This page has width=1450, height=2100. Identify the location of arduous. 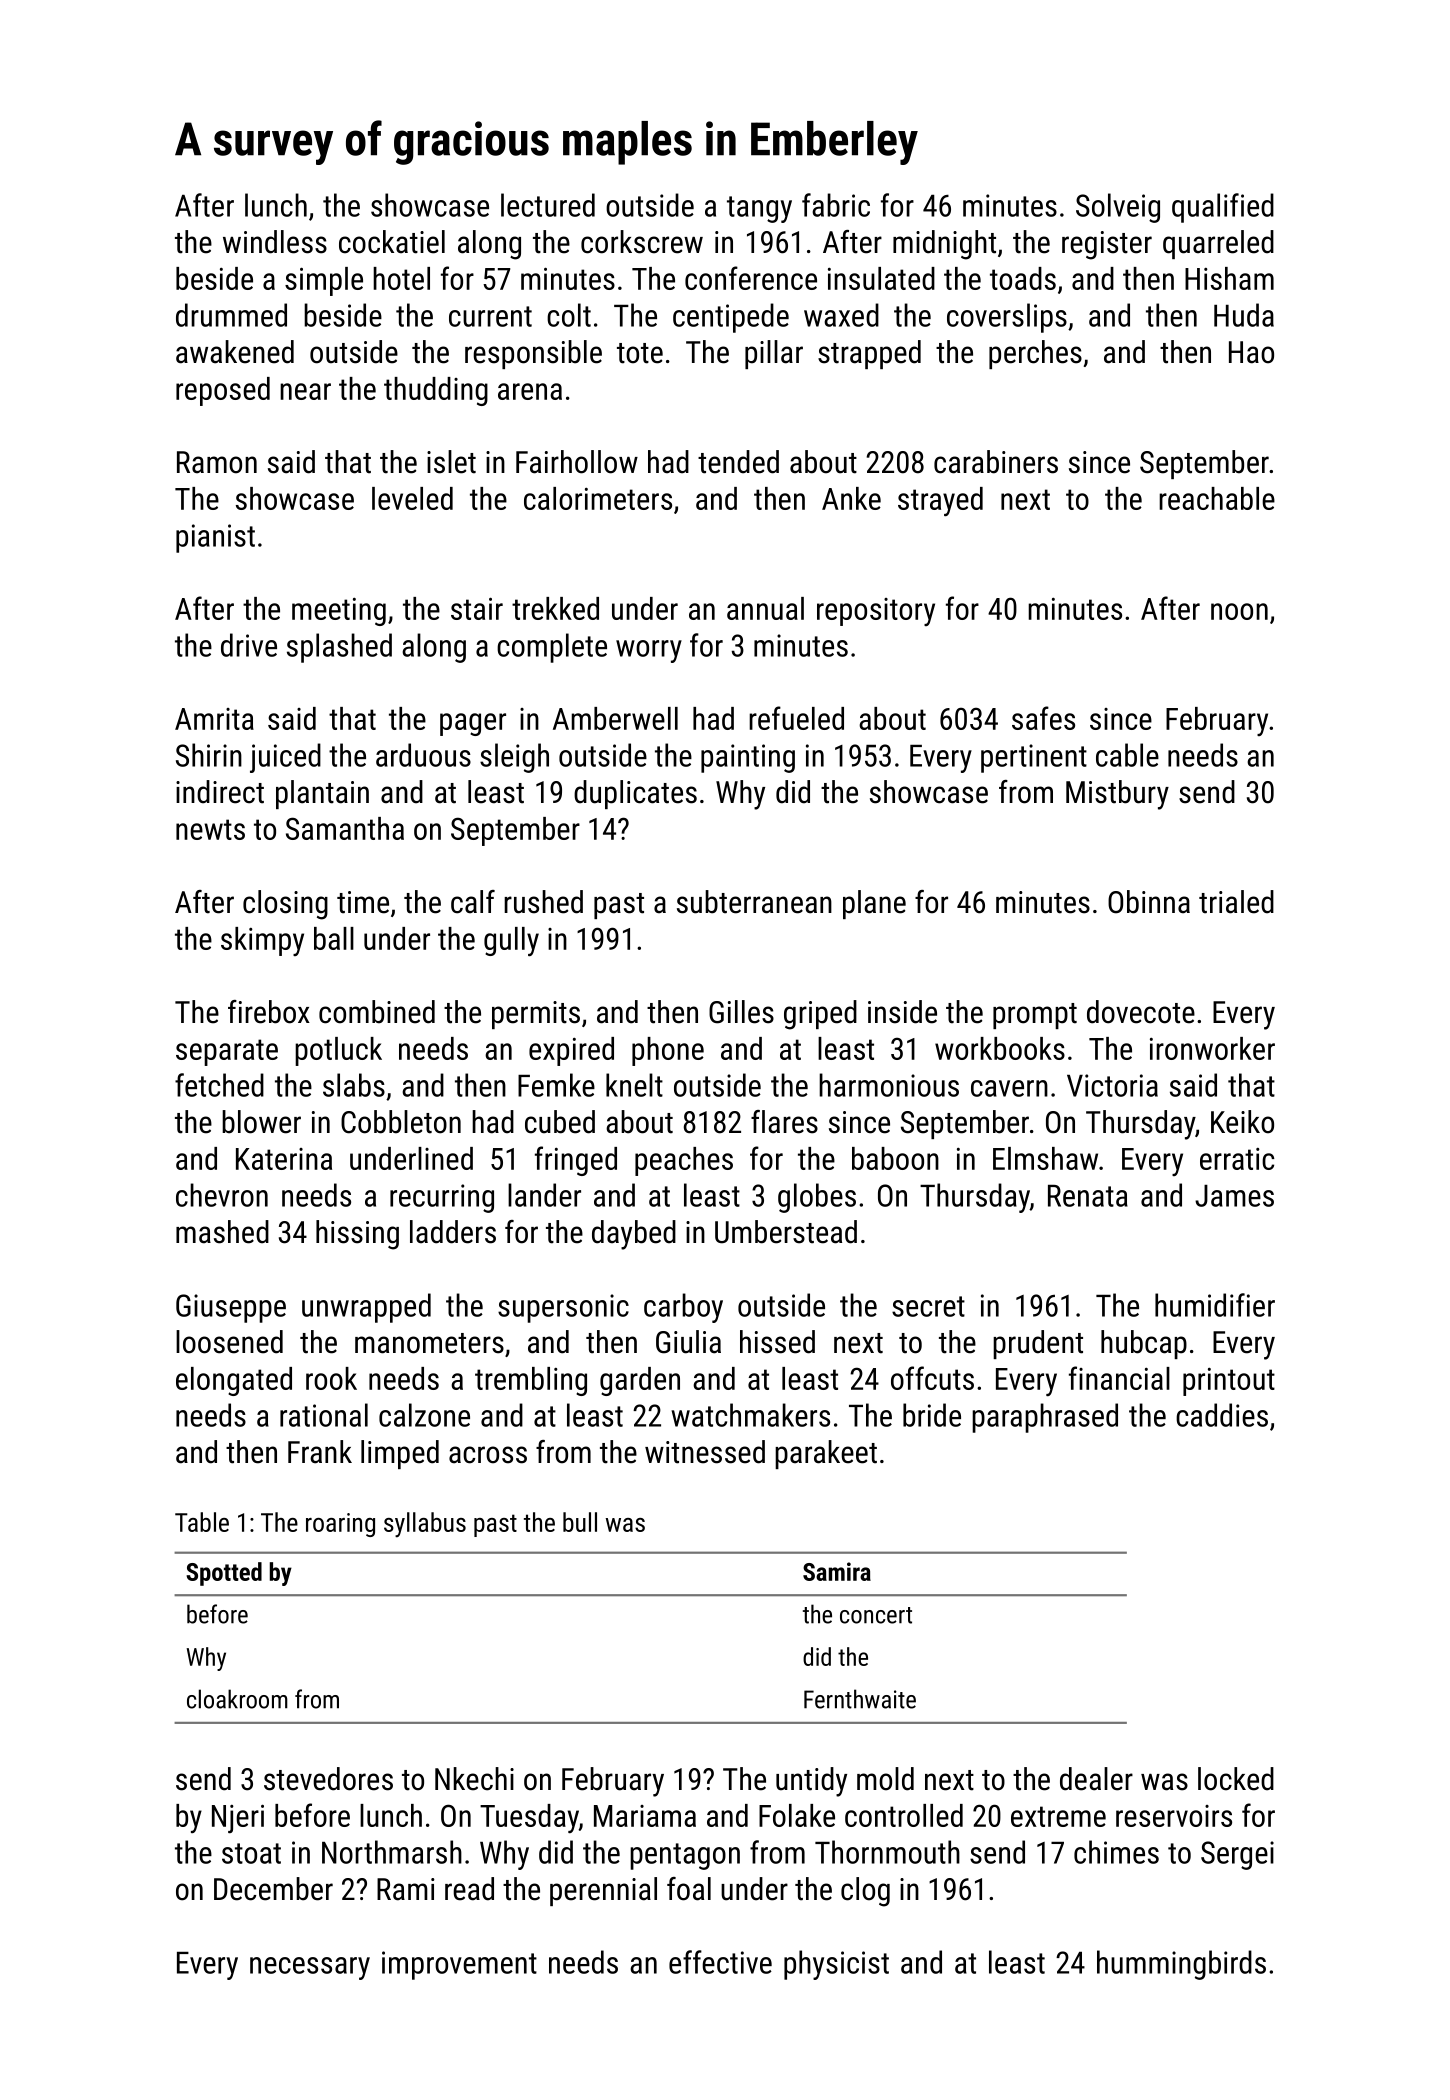
(423, 755).
